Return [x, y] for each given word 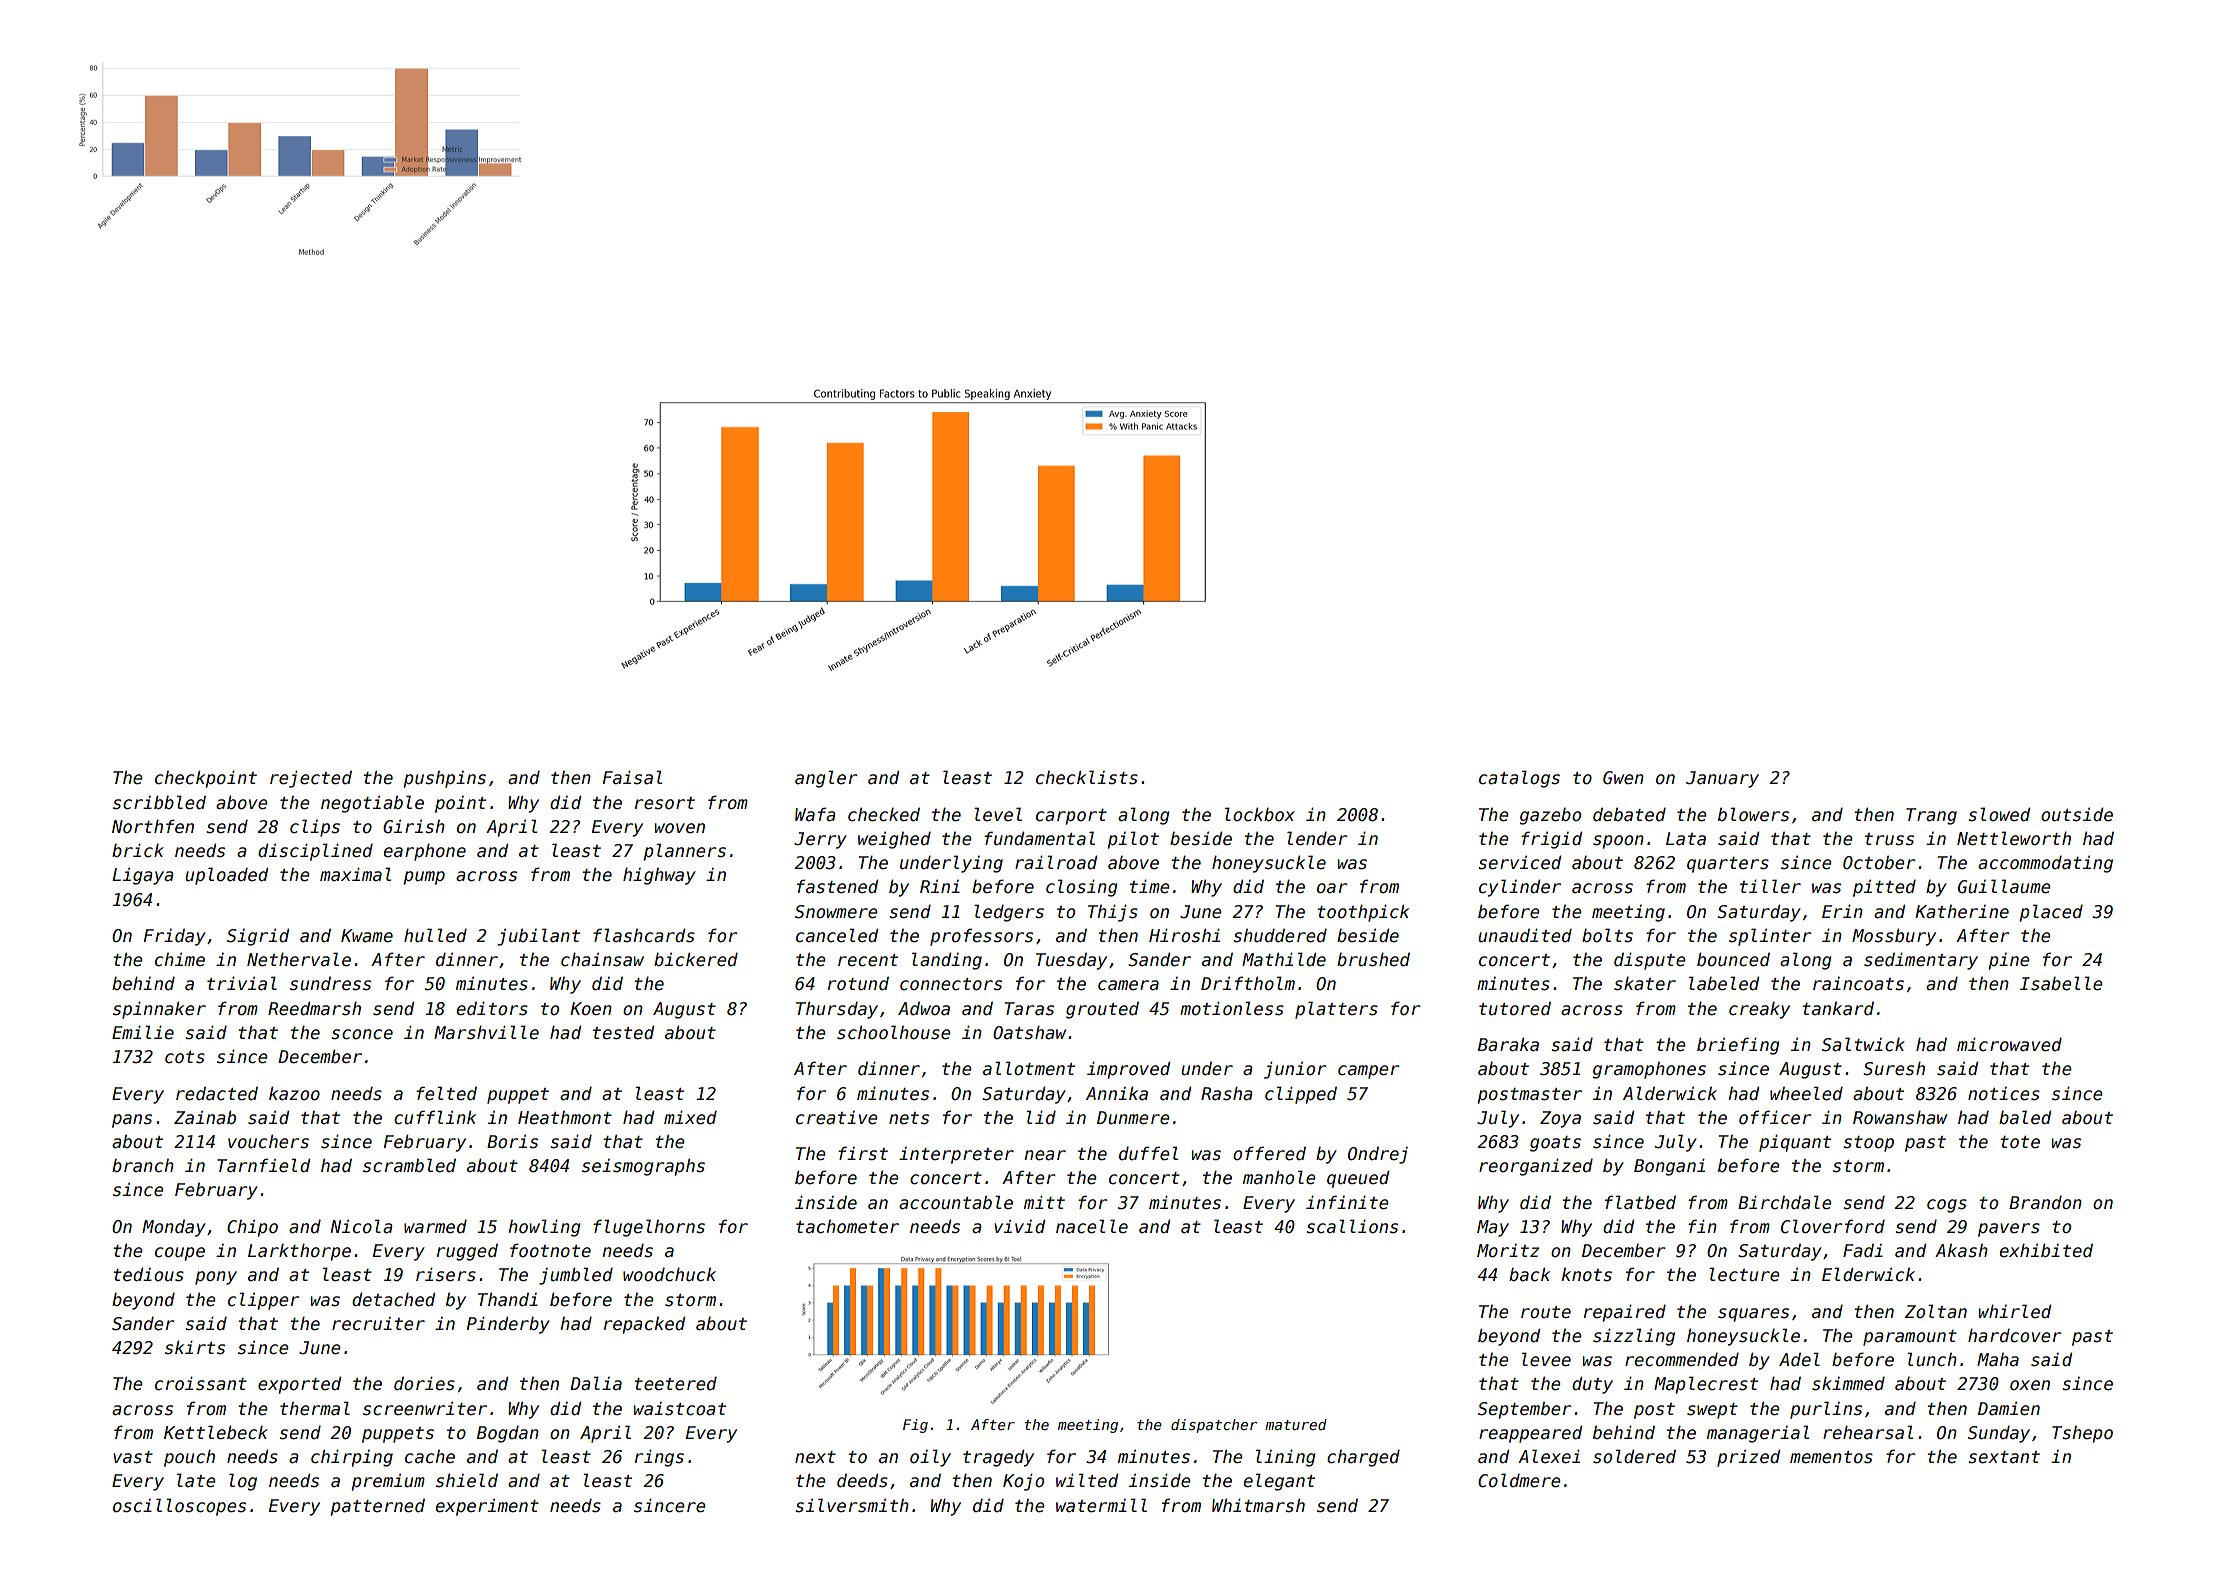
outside [2077, 814]
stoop [1868, 1144]
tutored [1515, 1009]
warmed [435, 1227]
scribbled [159, 802]
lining [1286, 1458]
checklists [1087, 777]
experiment [487, 1507]
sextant [2004, 1457]
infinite [1347, 1202]
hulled [435, 935]
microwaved [2009, 1044]
